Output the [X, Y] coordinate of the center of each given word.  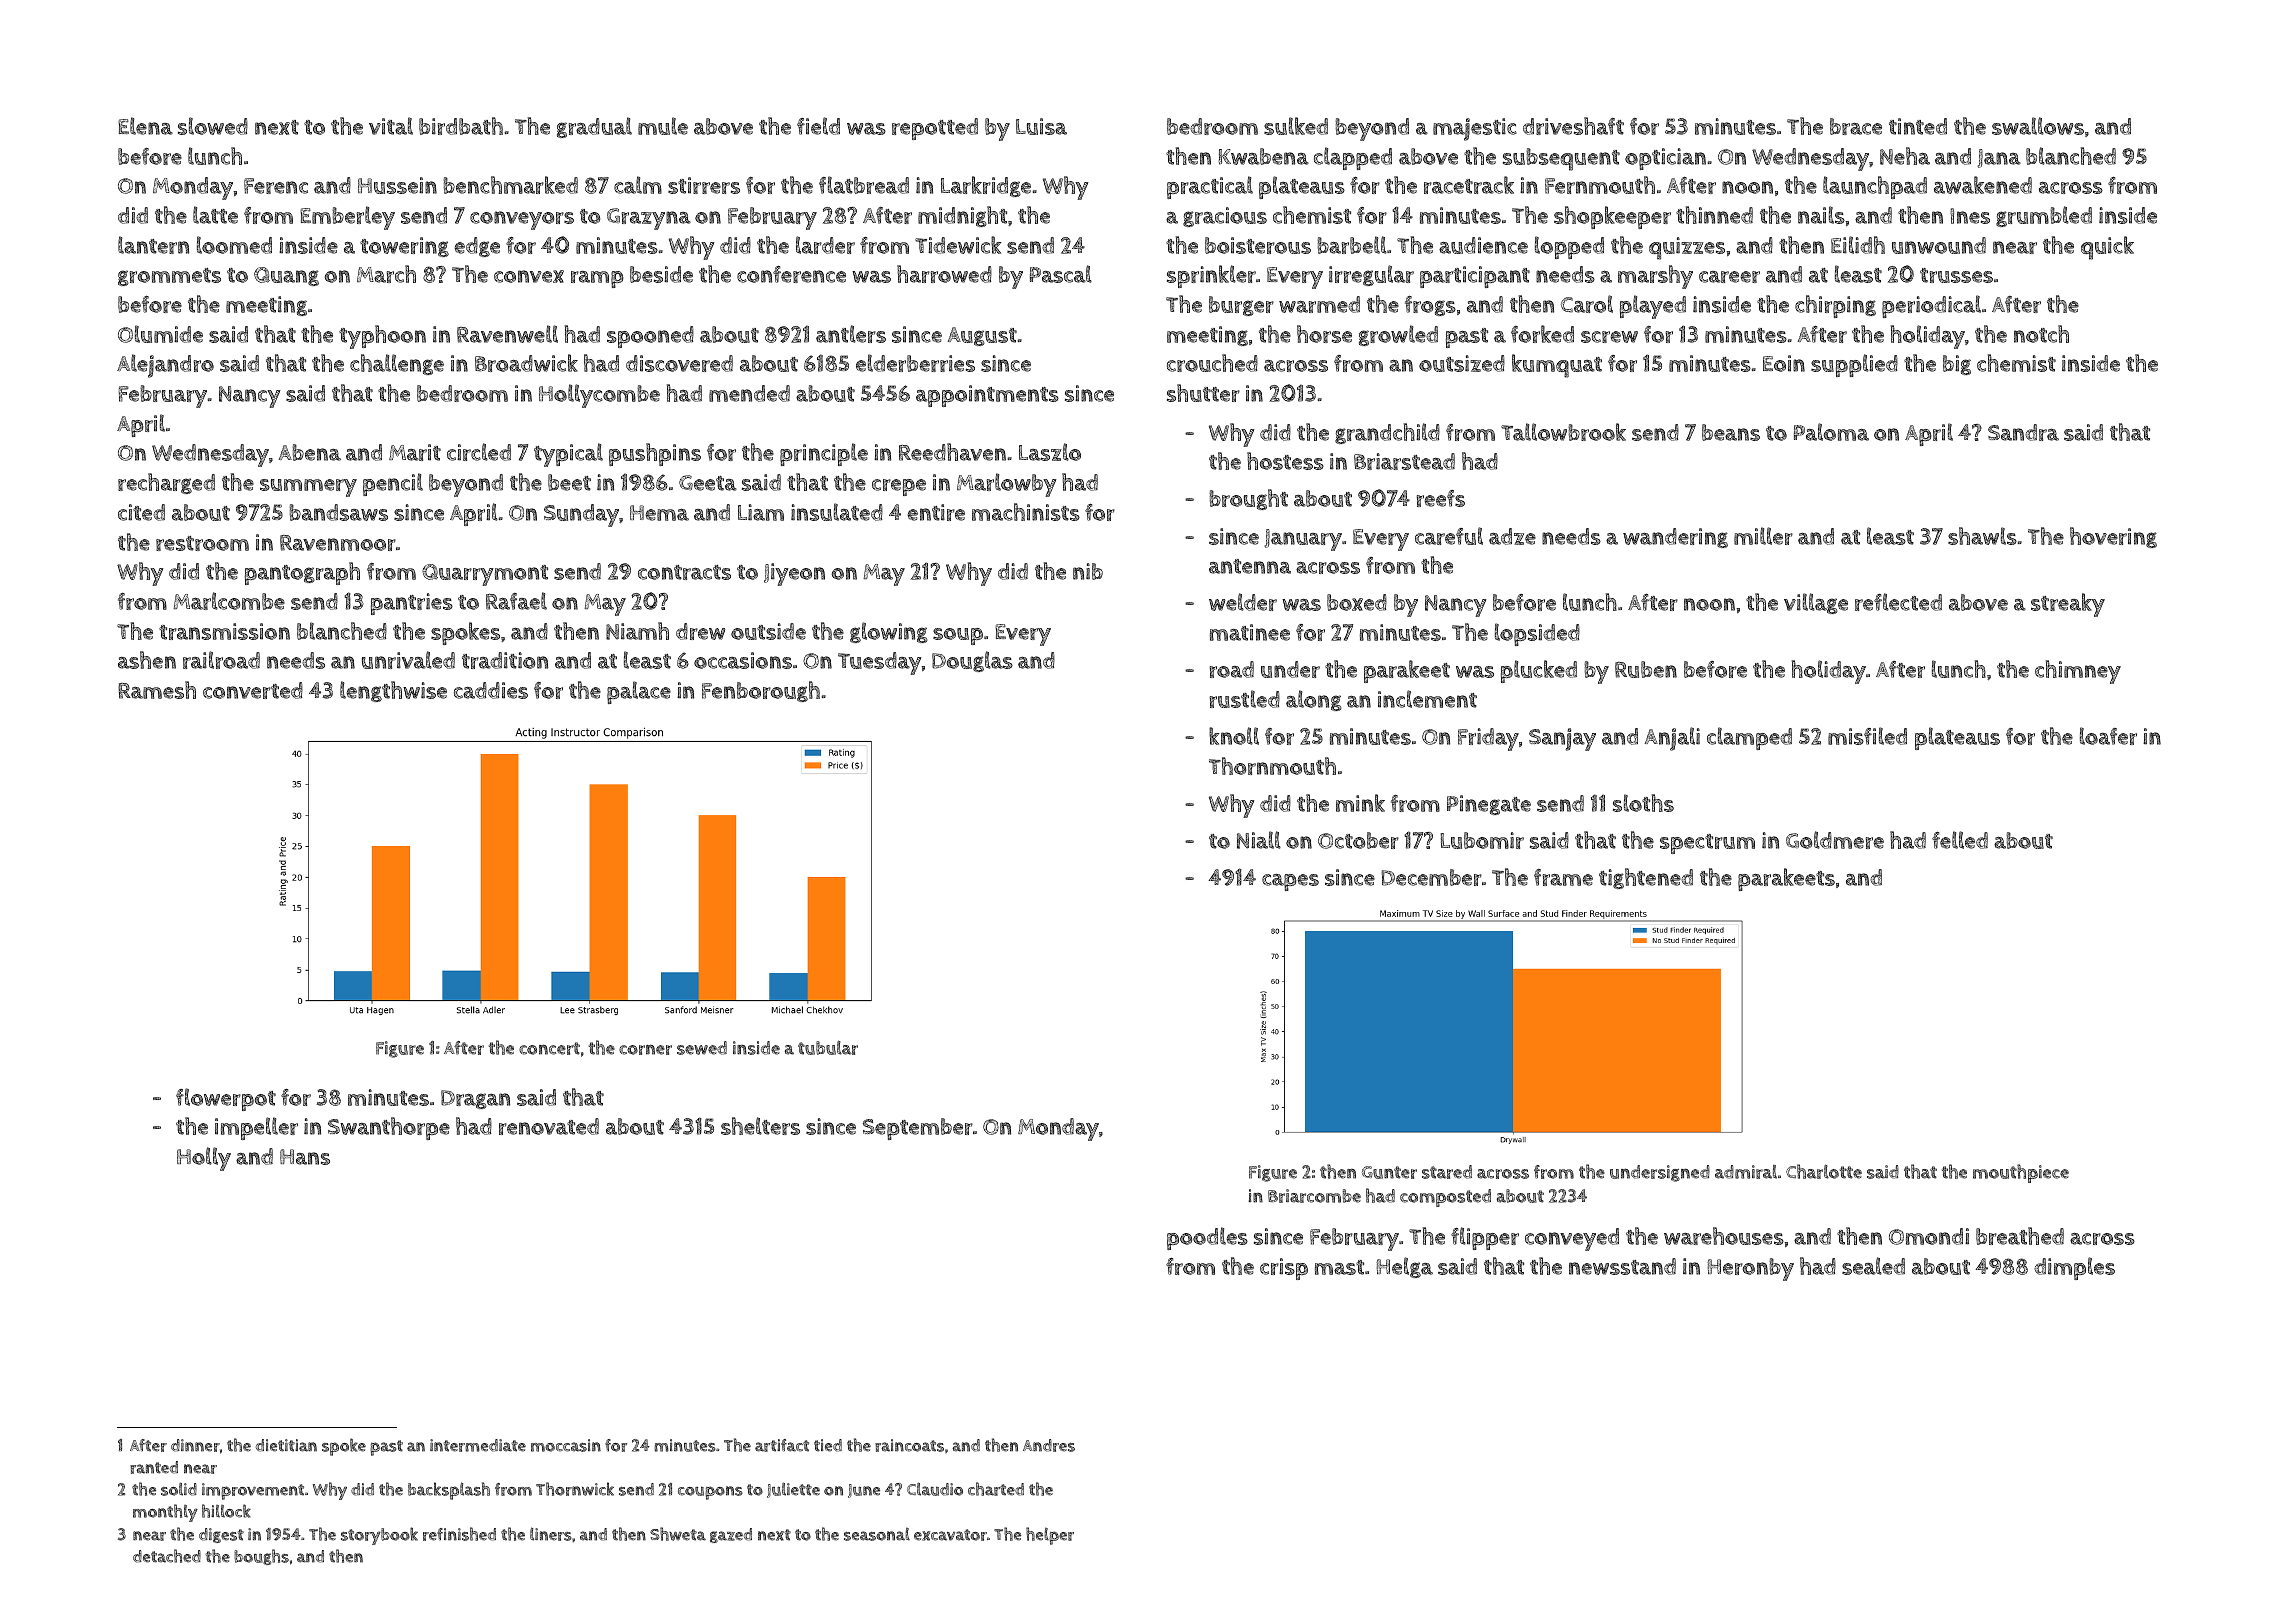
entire [936, 512]
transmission [224, 631]
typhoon [382, 337]
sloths [1643, 803]
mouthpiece [2021, 1173]
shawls [1982, 536]
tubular [828, 1047]
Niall [1259, 840]
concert [549, 1048]
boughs [261, 1557]
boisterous [1258, 245]
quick [2107, 248]
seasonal [877, 1534]
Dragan [475, 1099]
